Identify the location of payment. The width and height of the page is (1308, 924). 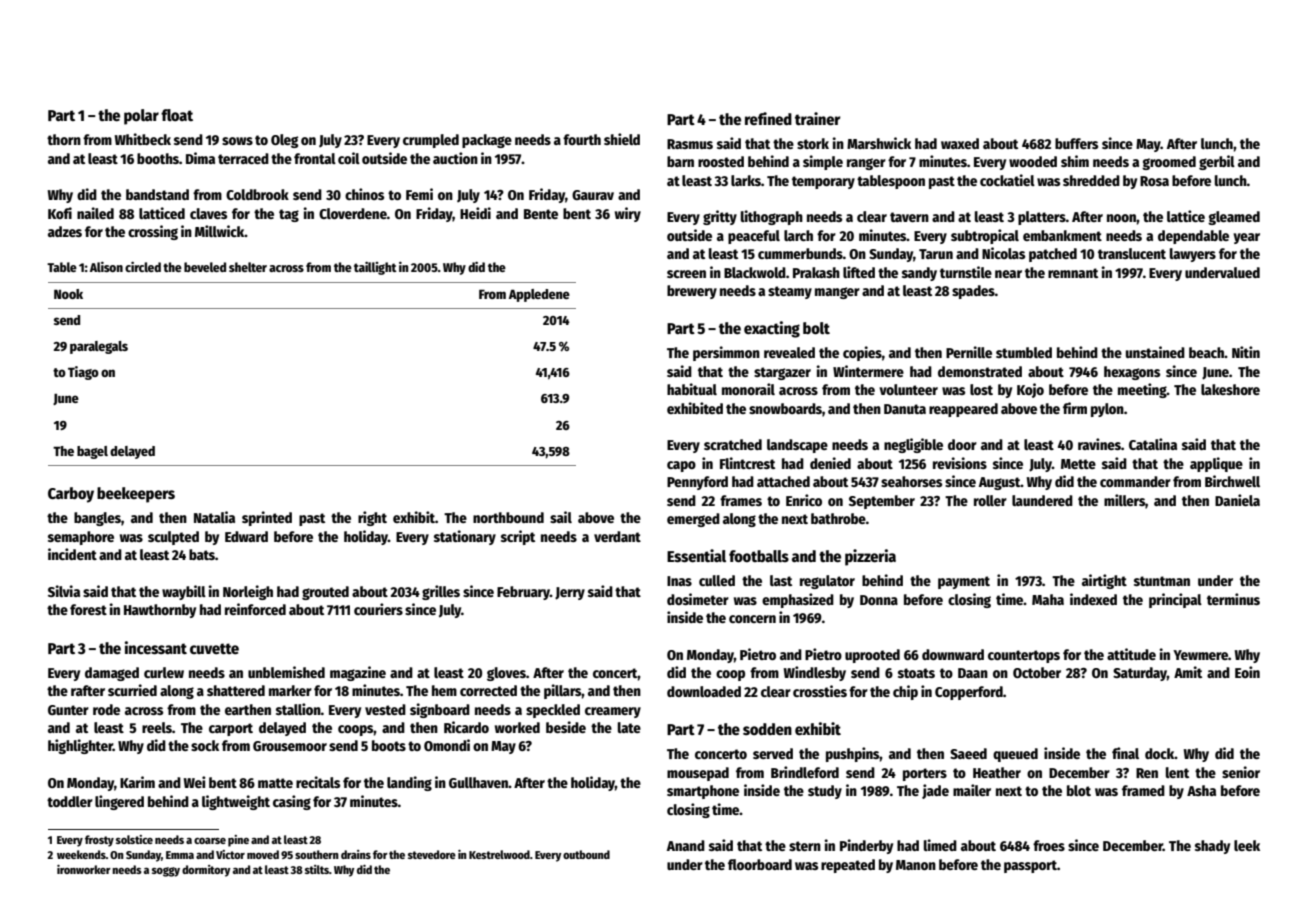
(964, 582).
